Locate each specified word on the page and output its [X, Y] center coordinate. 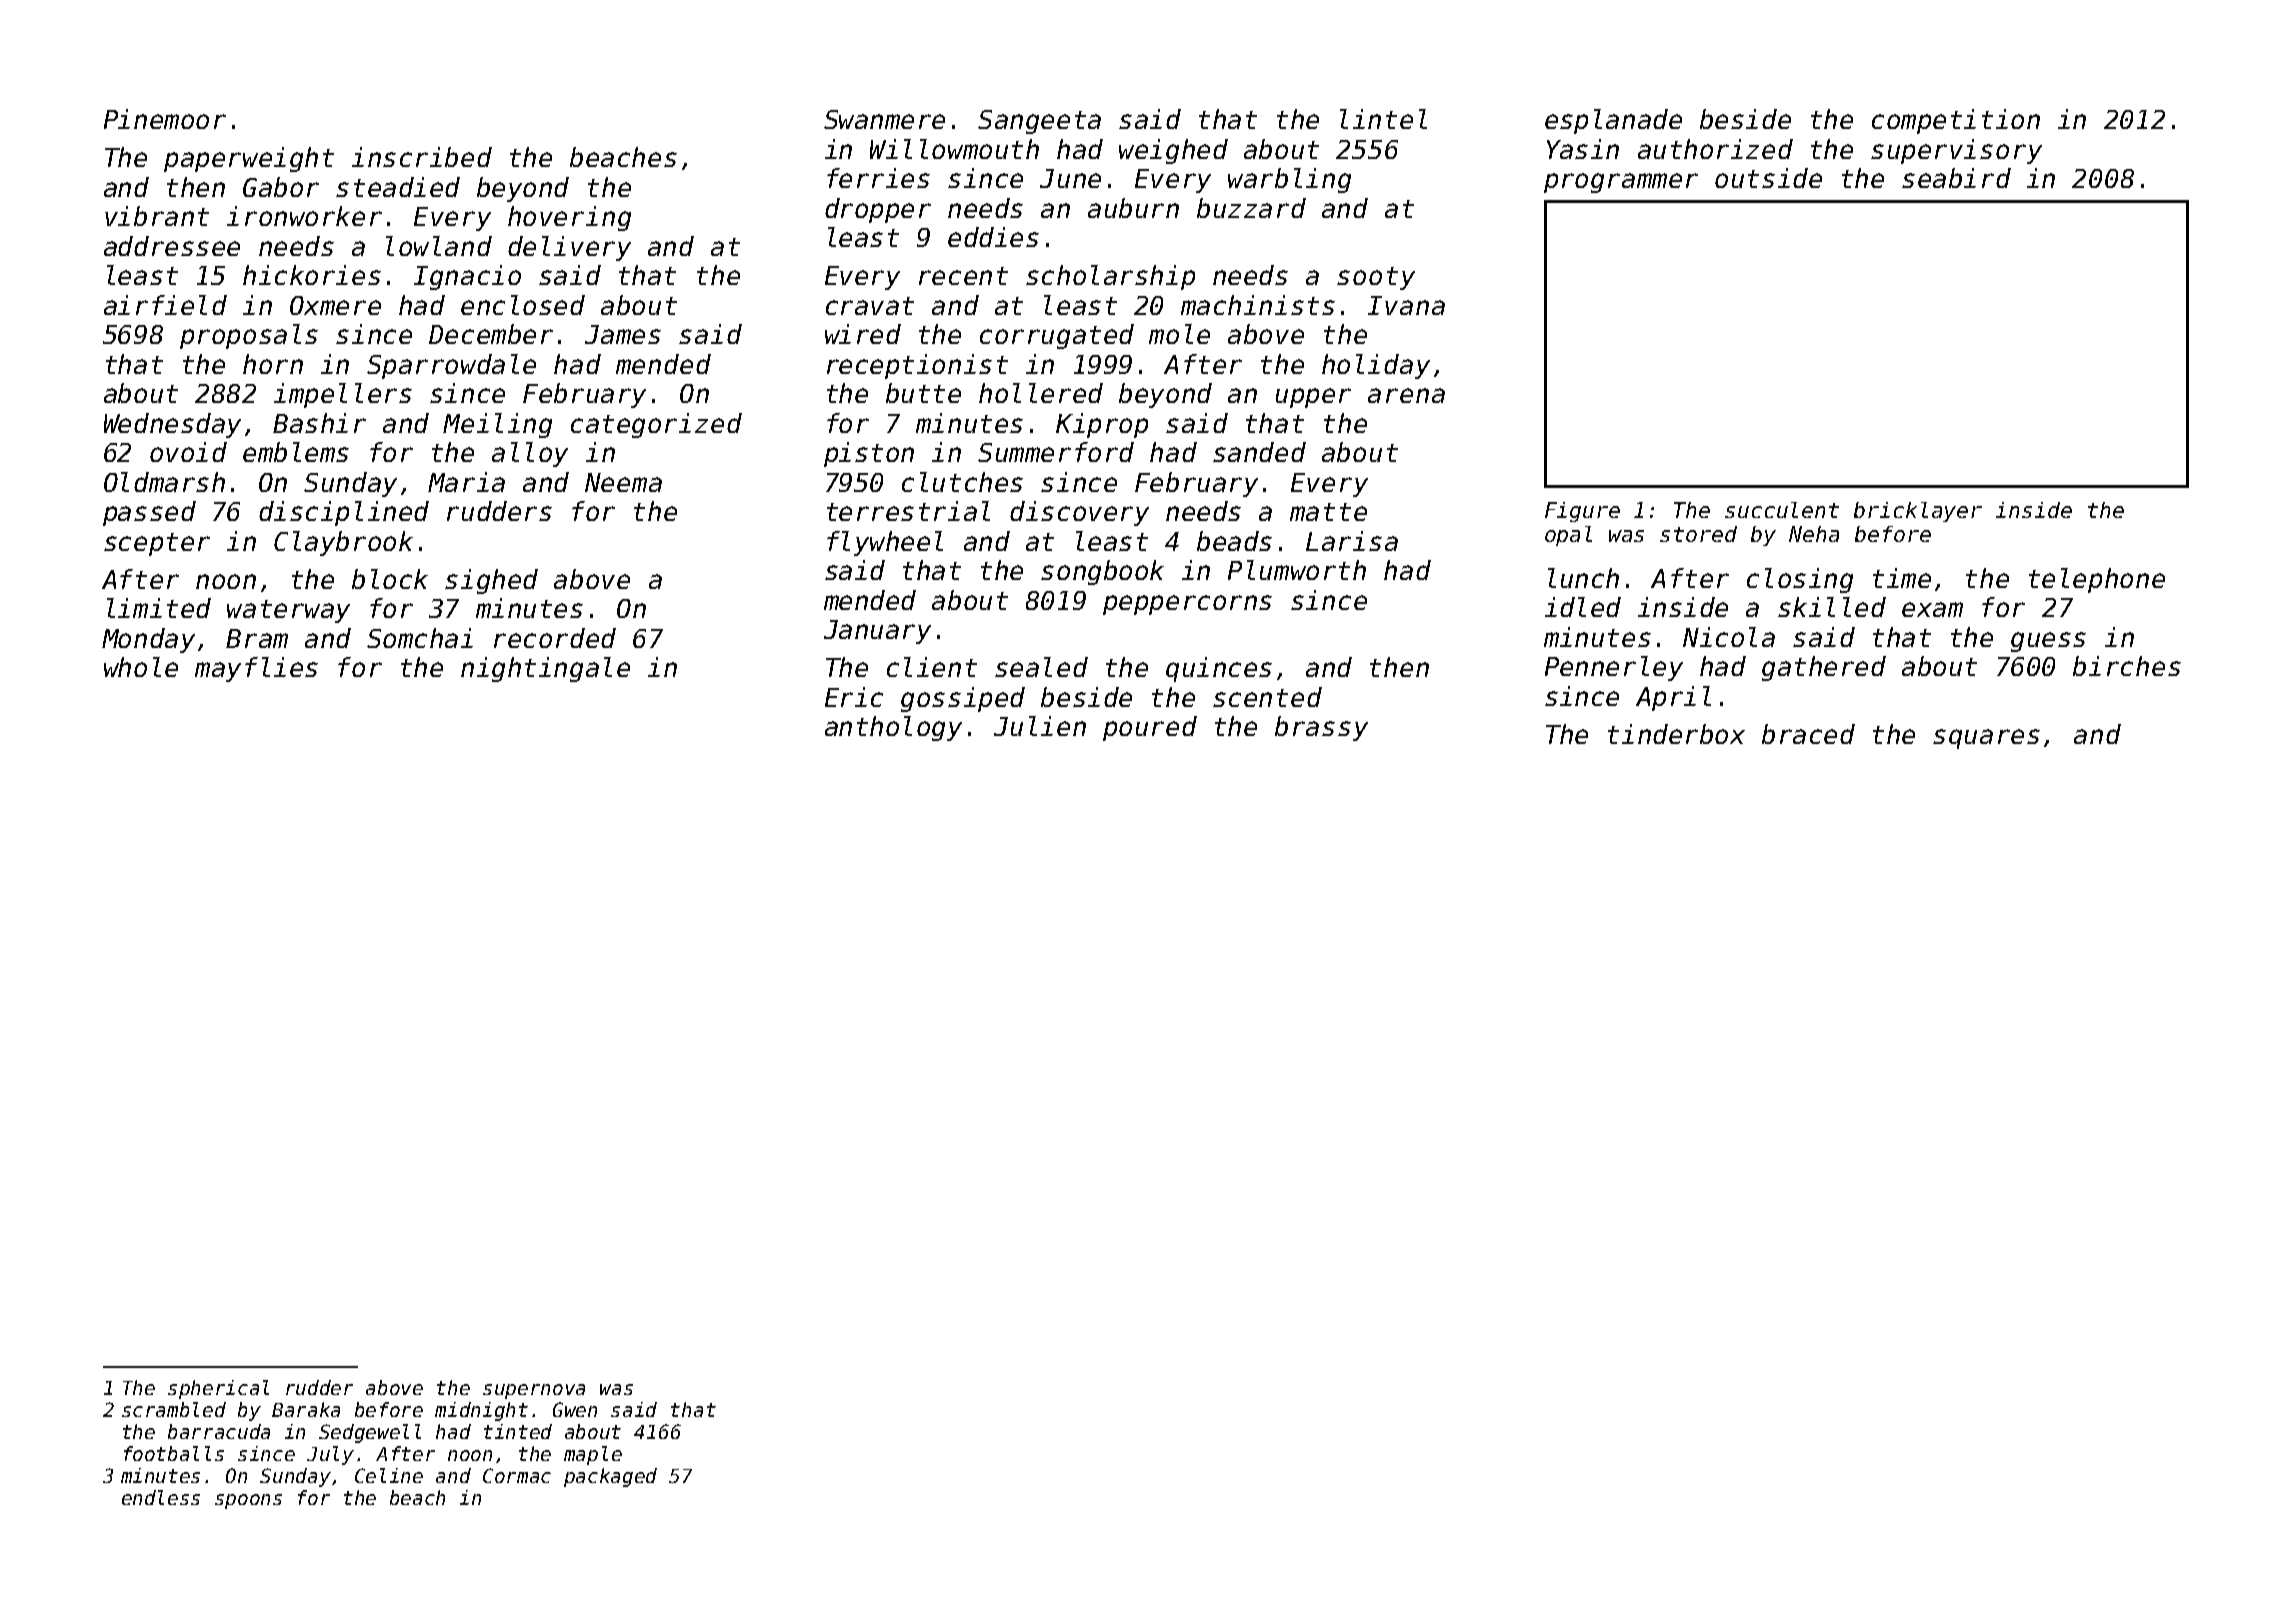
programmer [1621, 183]
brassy [1321, 728]
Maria [466, 482]
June [1070, 178]
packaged [610, 1477]
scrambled [174, 1409]
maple [593, 1455]
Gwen [575, 1409]
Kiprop [1102, 425]
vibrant [157, 216]
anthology [893, 728]
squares [1986, 739]
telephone [2097, 580]
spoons [248, 1501]
